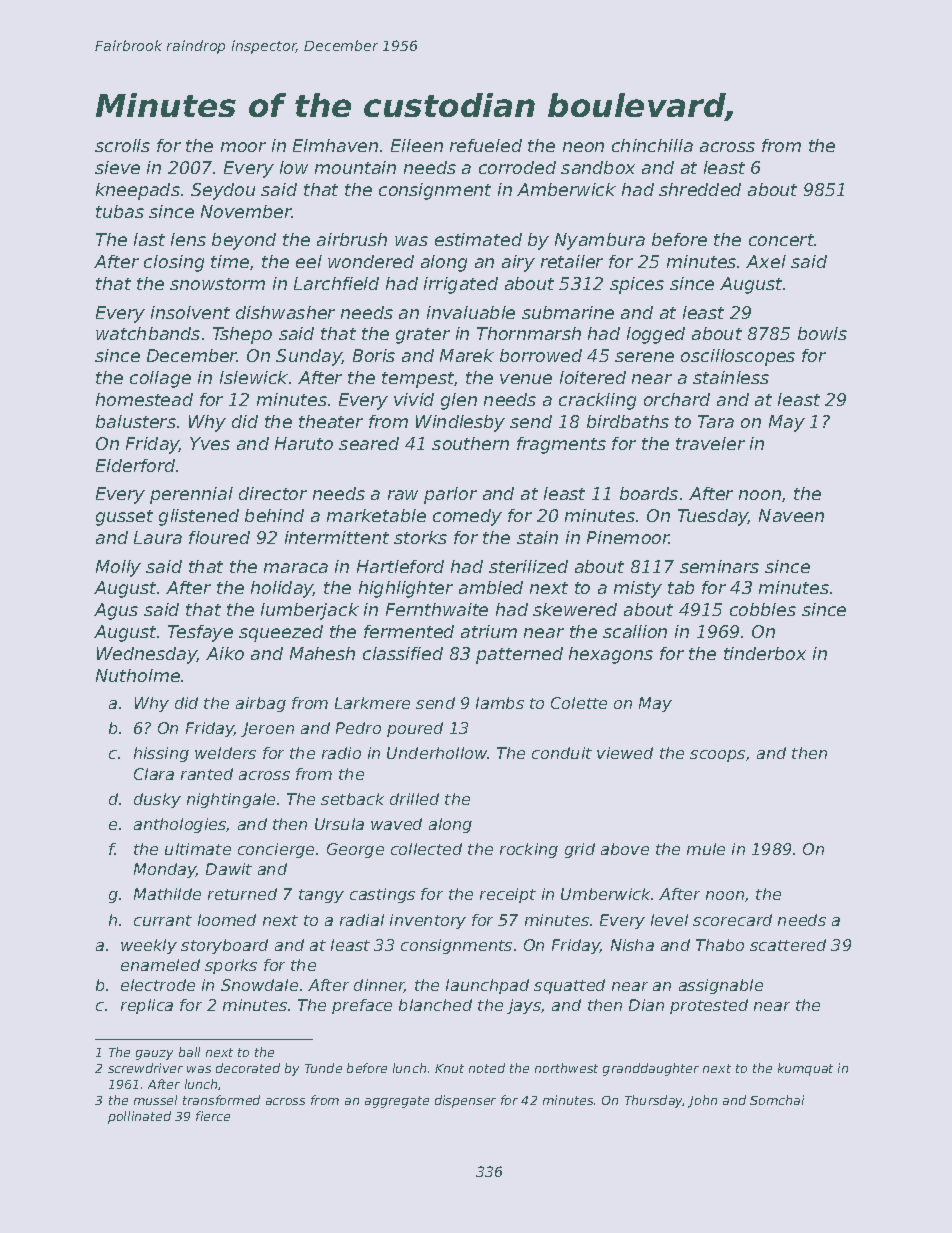  I want to click on weekly, so click(149, 946).
